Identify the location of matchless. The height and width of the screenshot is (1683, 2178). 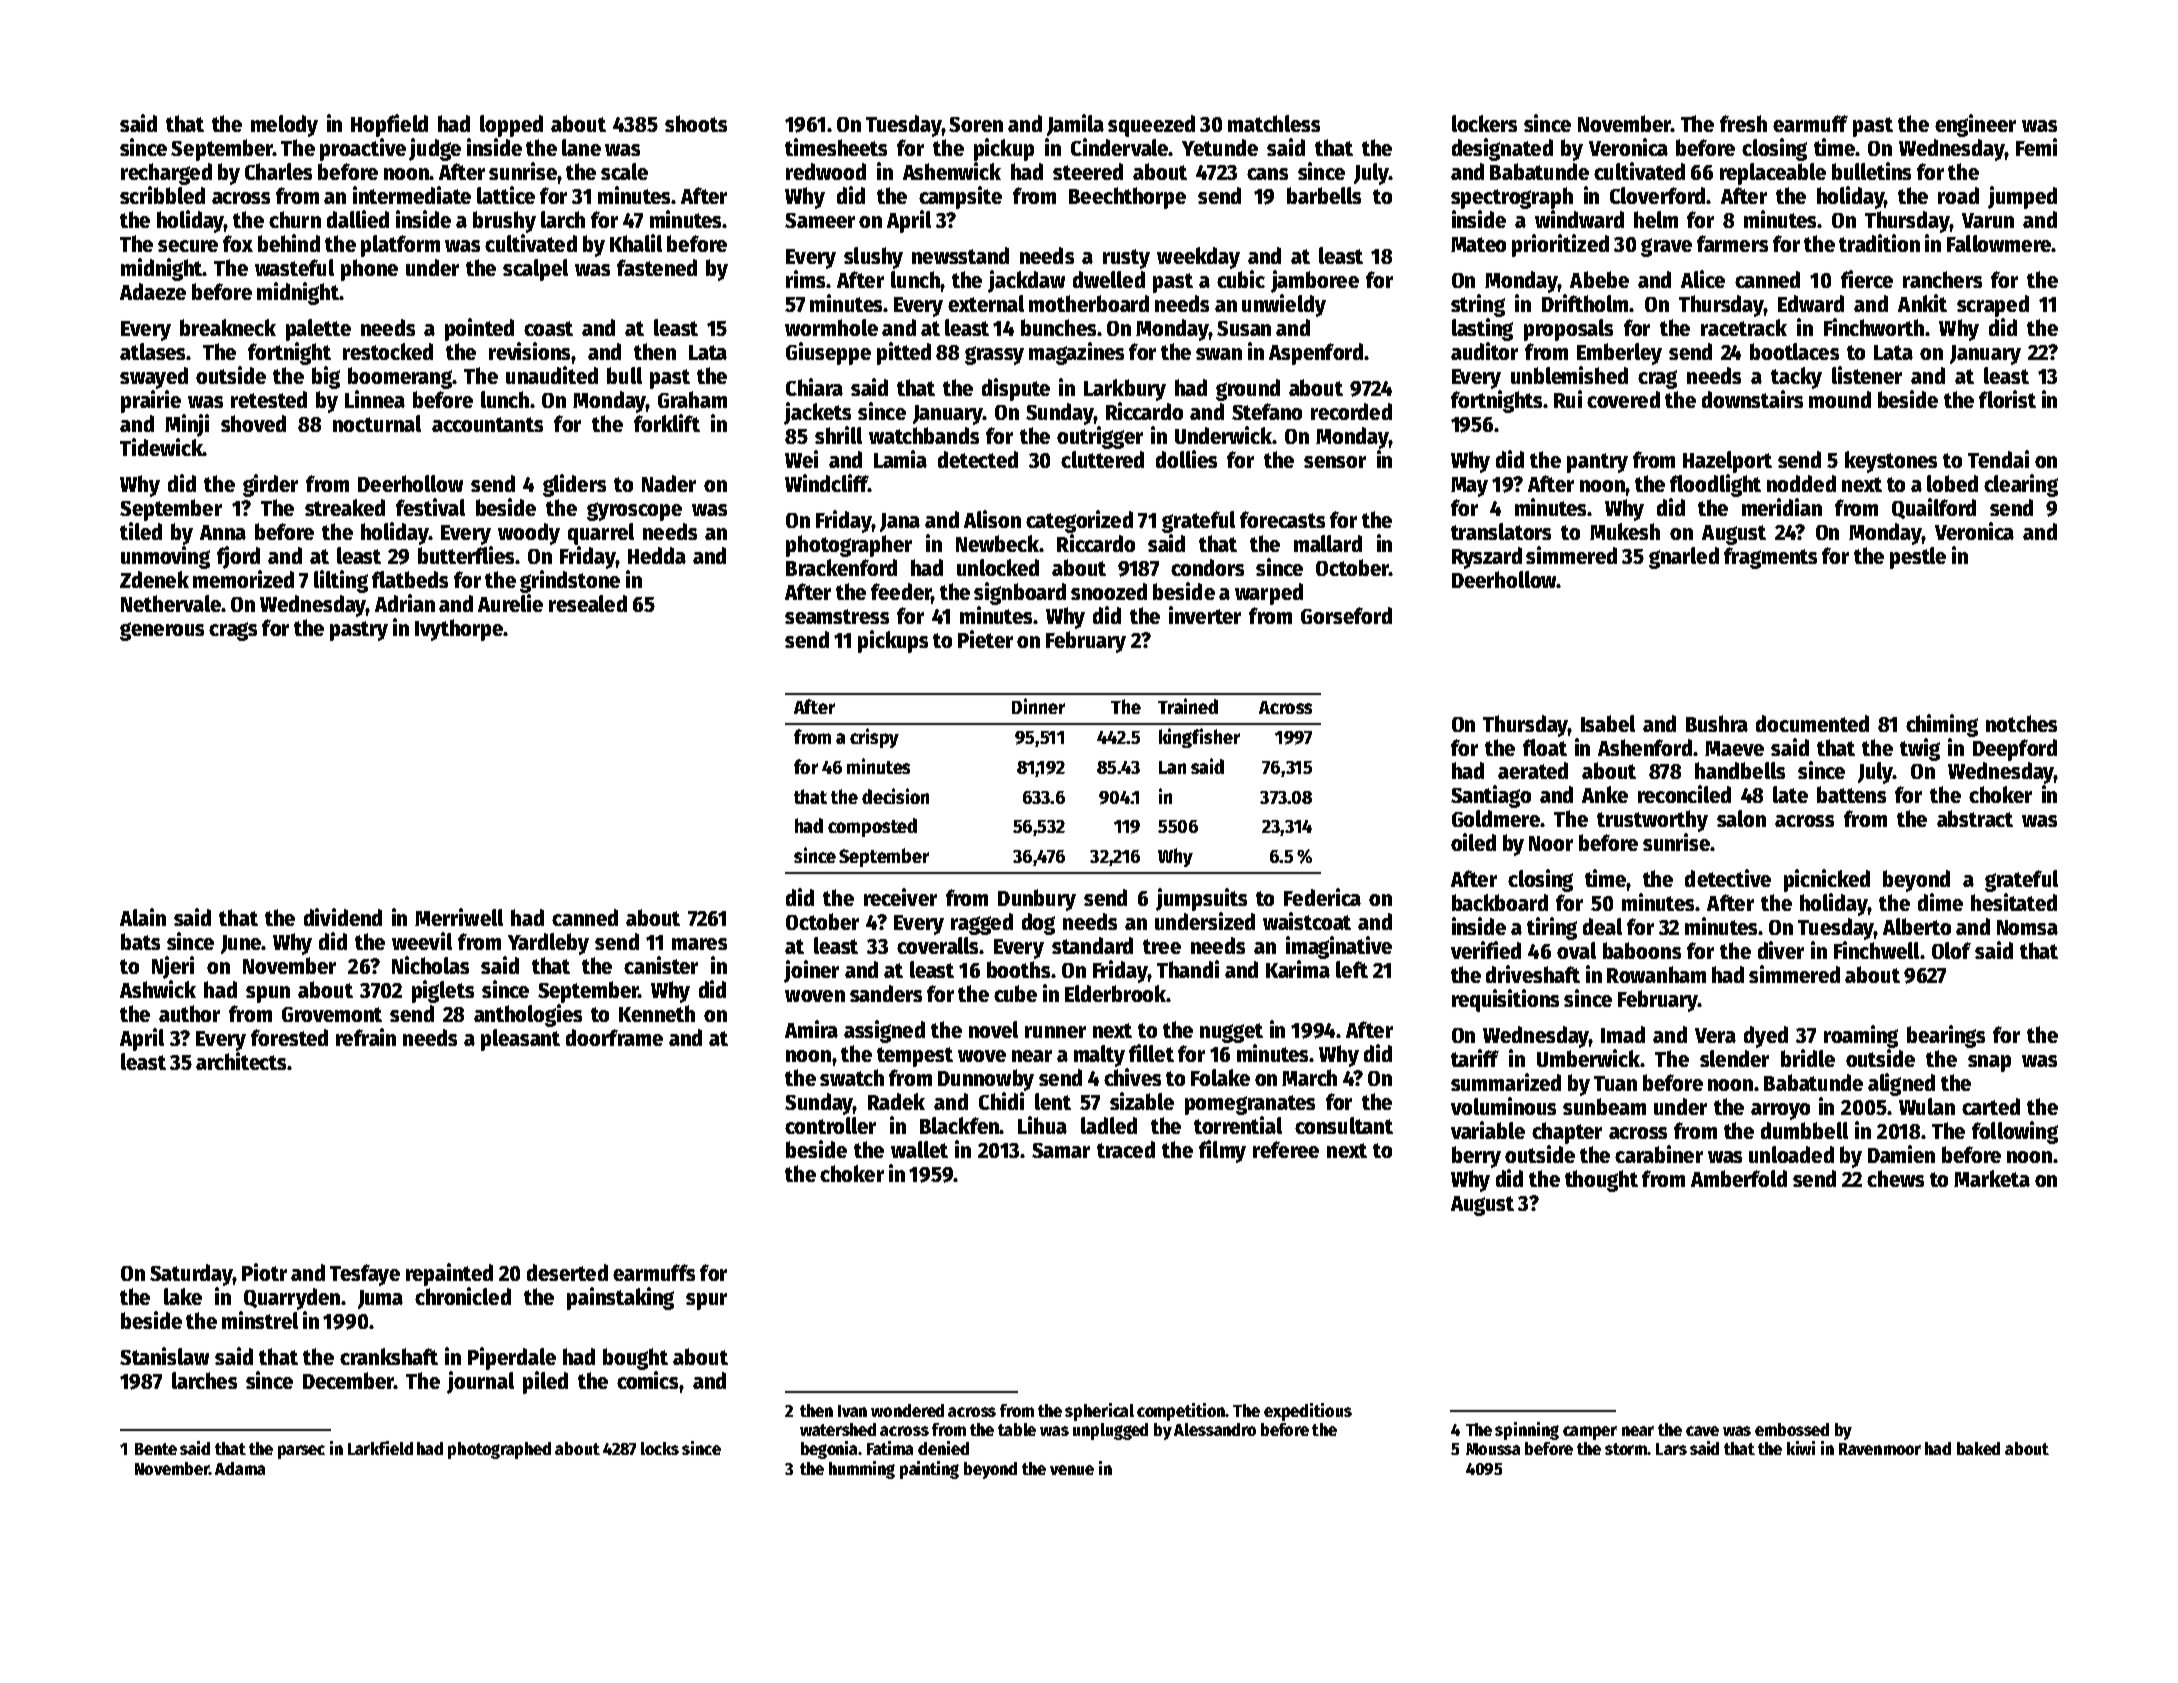
(1274, 123).
